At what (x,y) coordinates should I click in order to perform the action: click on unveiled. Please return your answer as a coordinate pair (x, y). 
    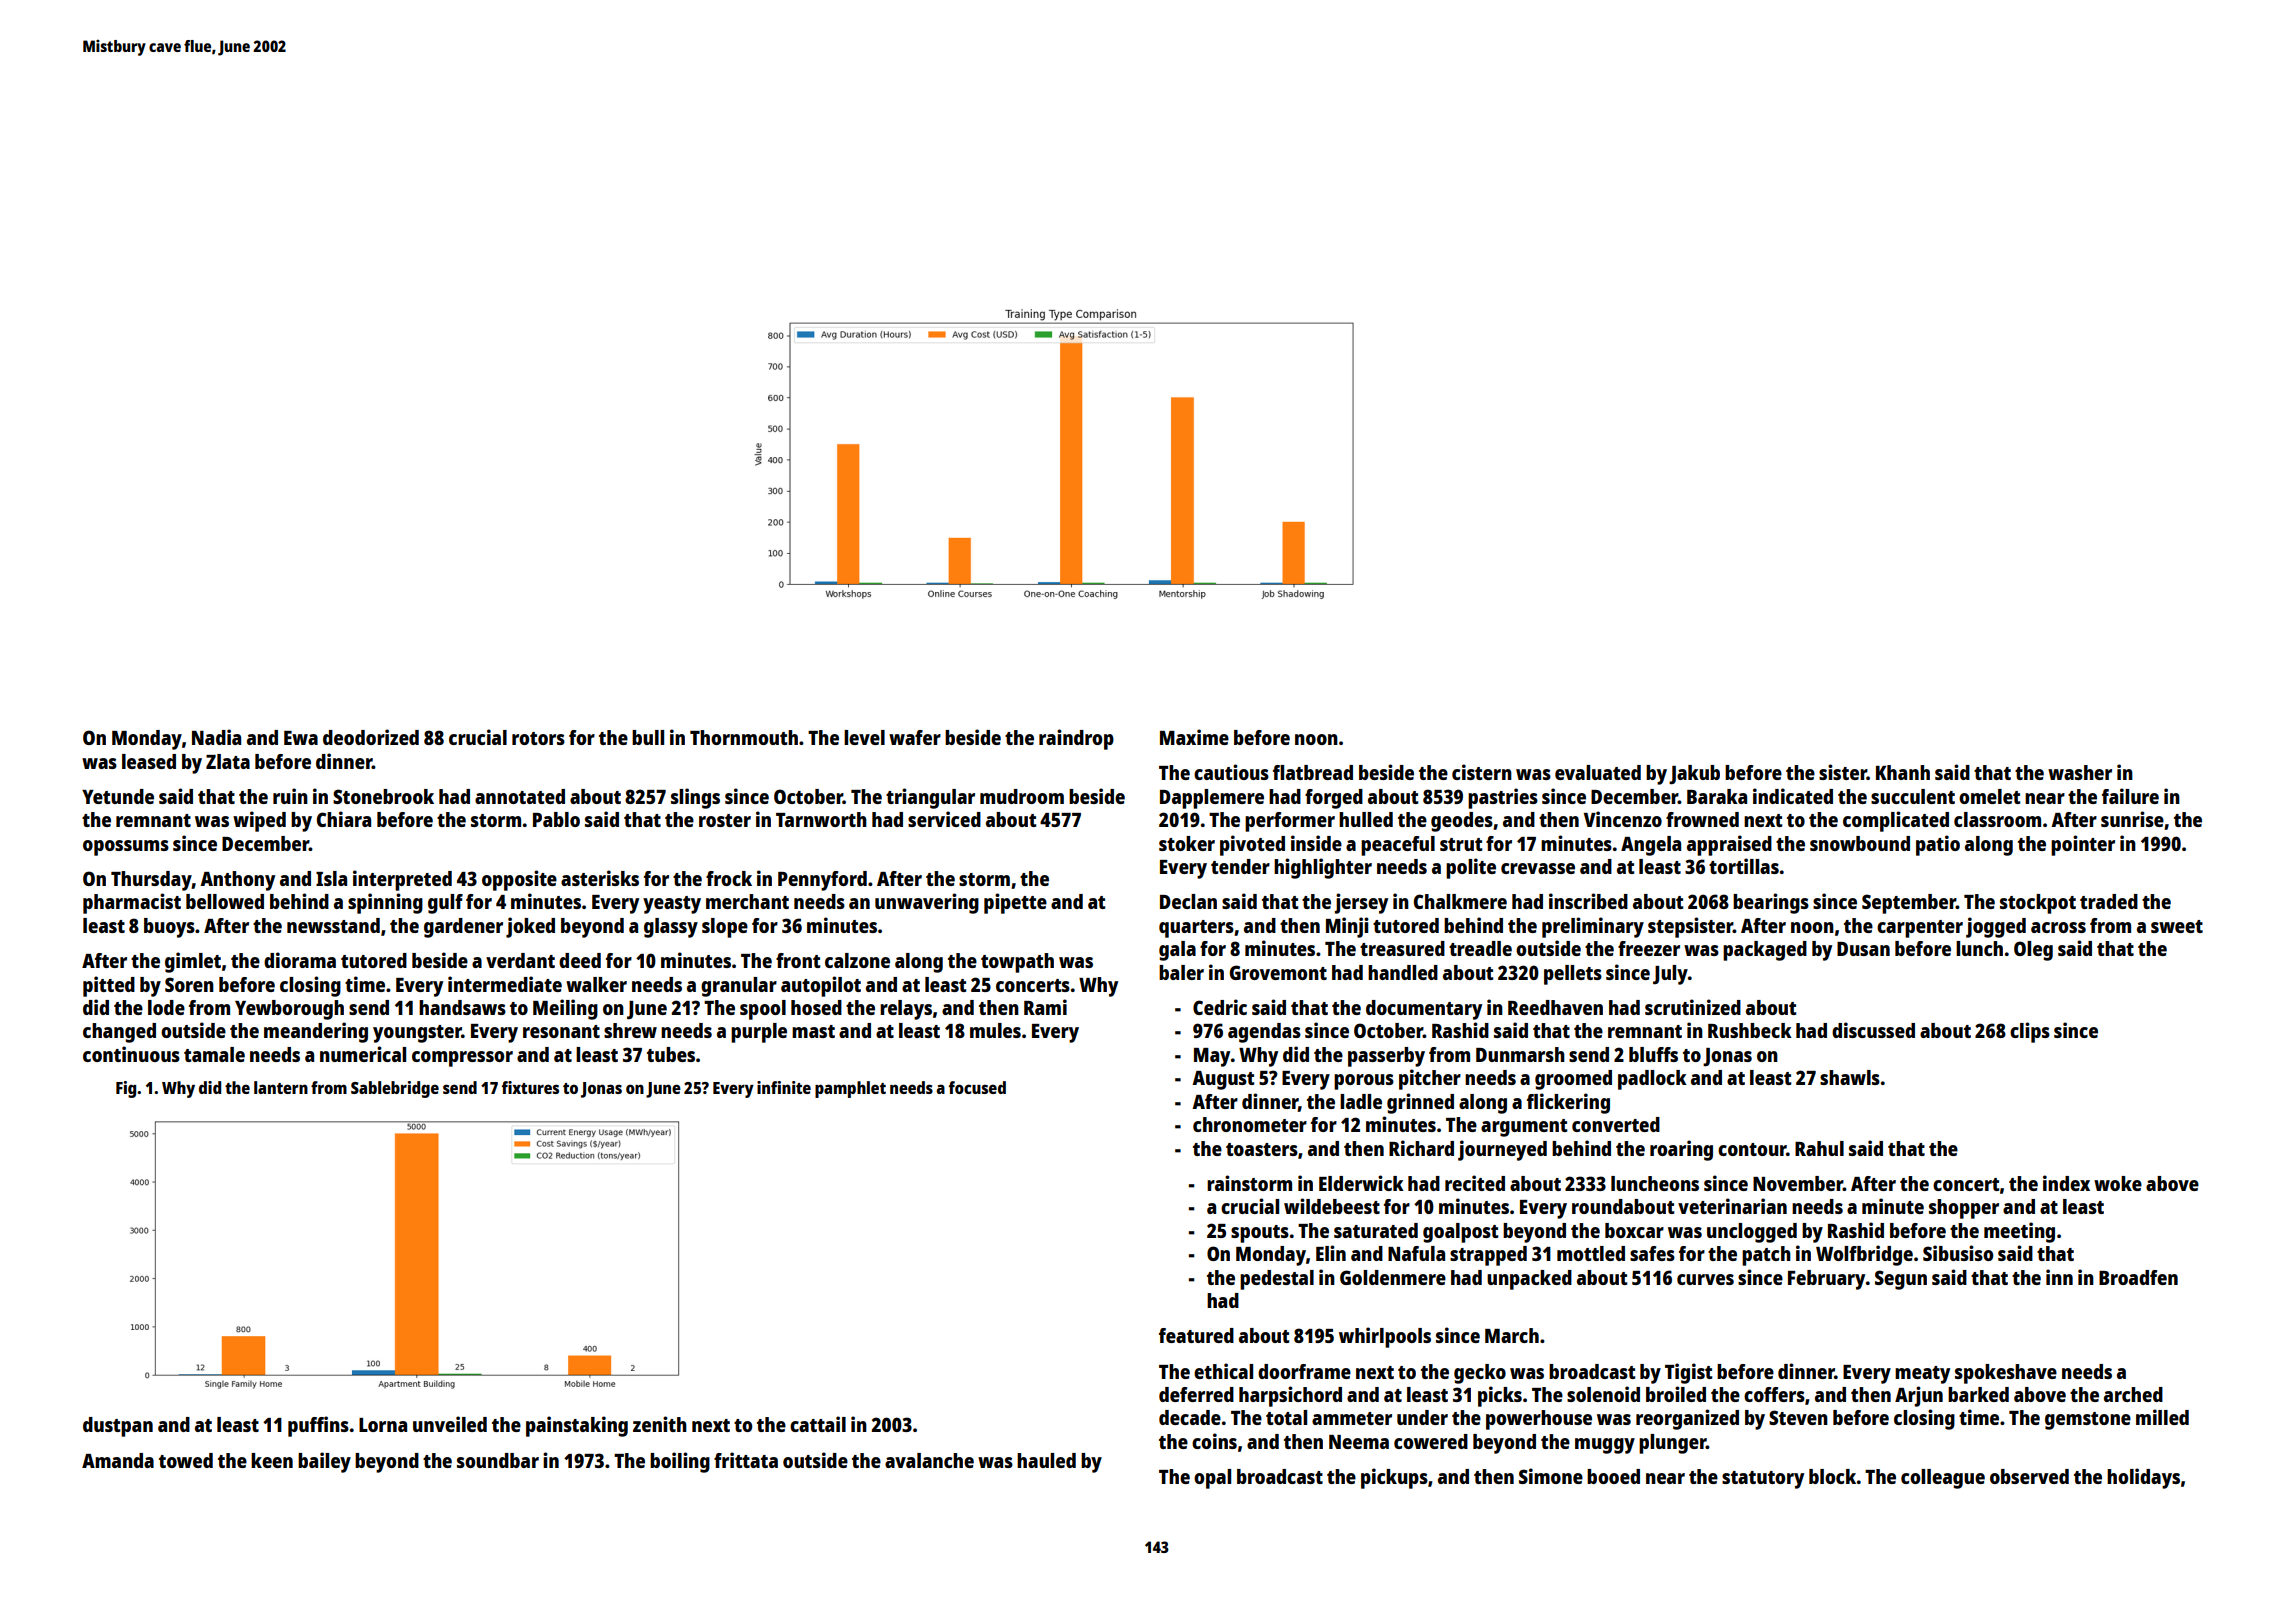
    Looking at the image, I should click on (450, 1424).
